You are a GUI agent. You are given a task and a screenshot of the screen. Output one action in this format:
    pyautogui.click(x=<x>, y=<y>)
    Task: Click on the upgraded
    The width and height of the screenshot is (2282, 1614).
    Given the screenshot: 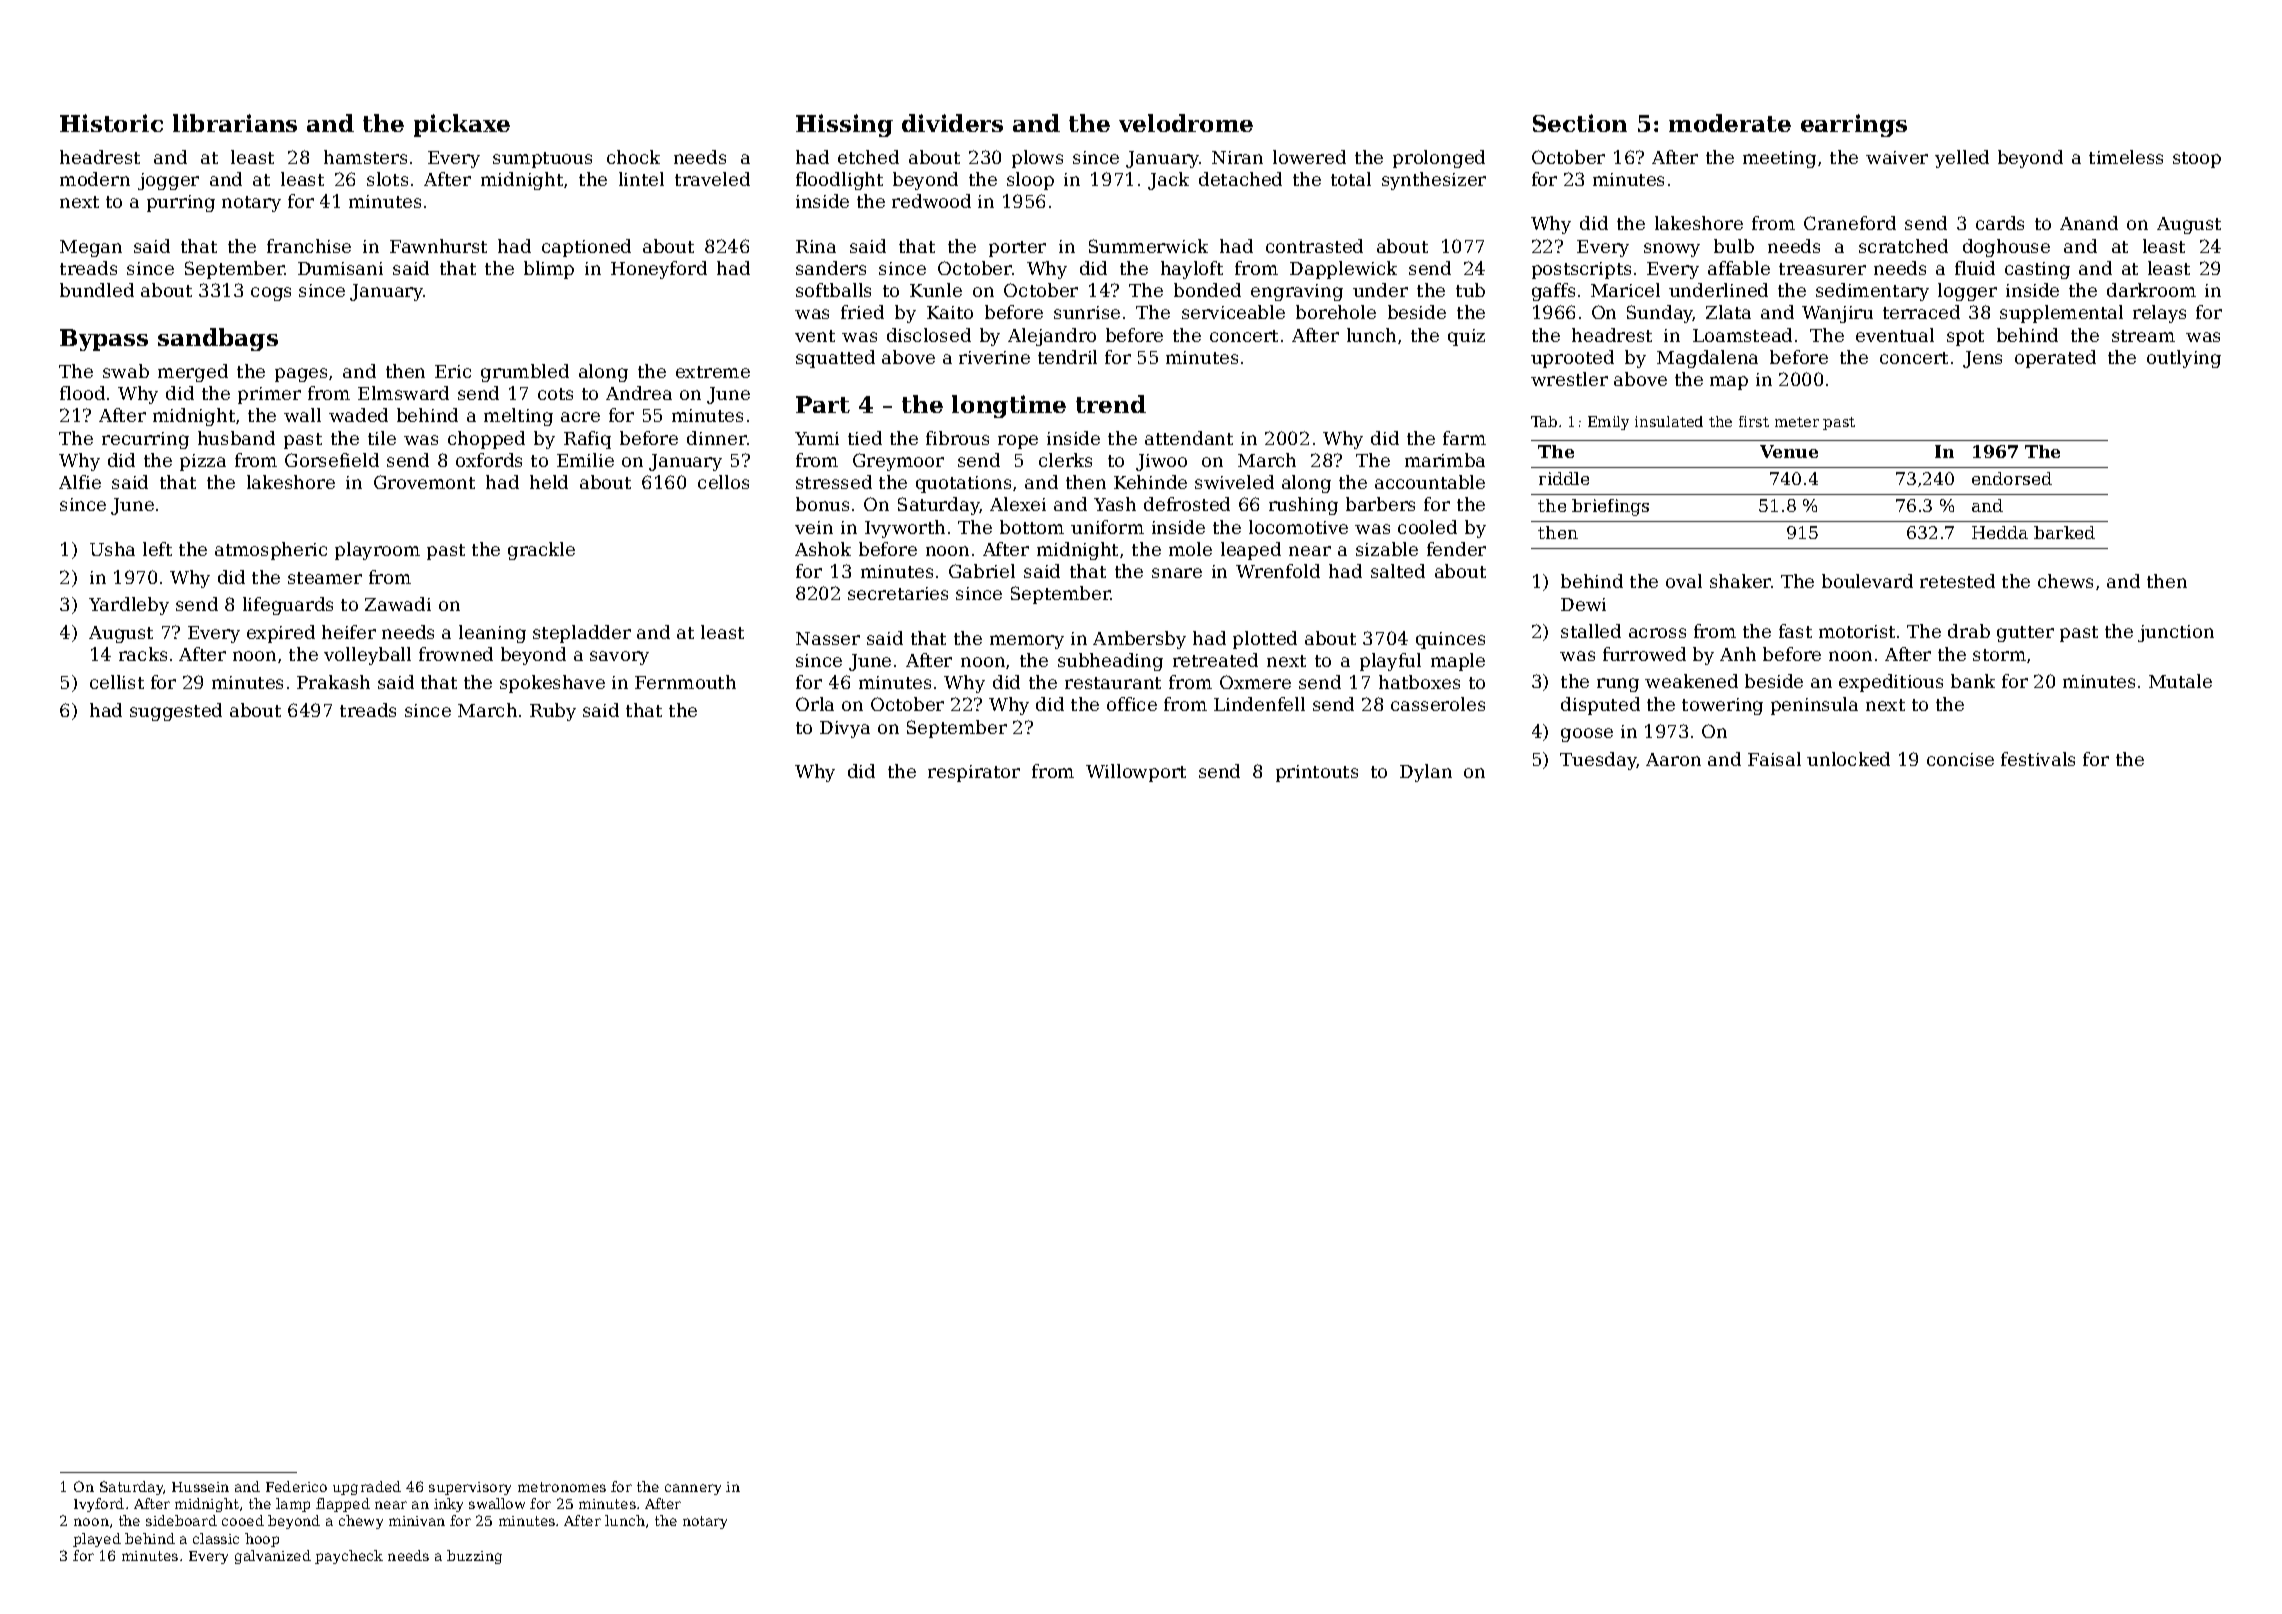 What is the action you would take?
    pyautogui.click(x=367, y=1488)
